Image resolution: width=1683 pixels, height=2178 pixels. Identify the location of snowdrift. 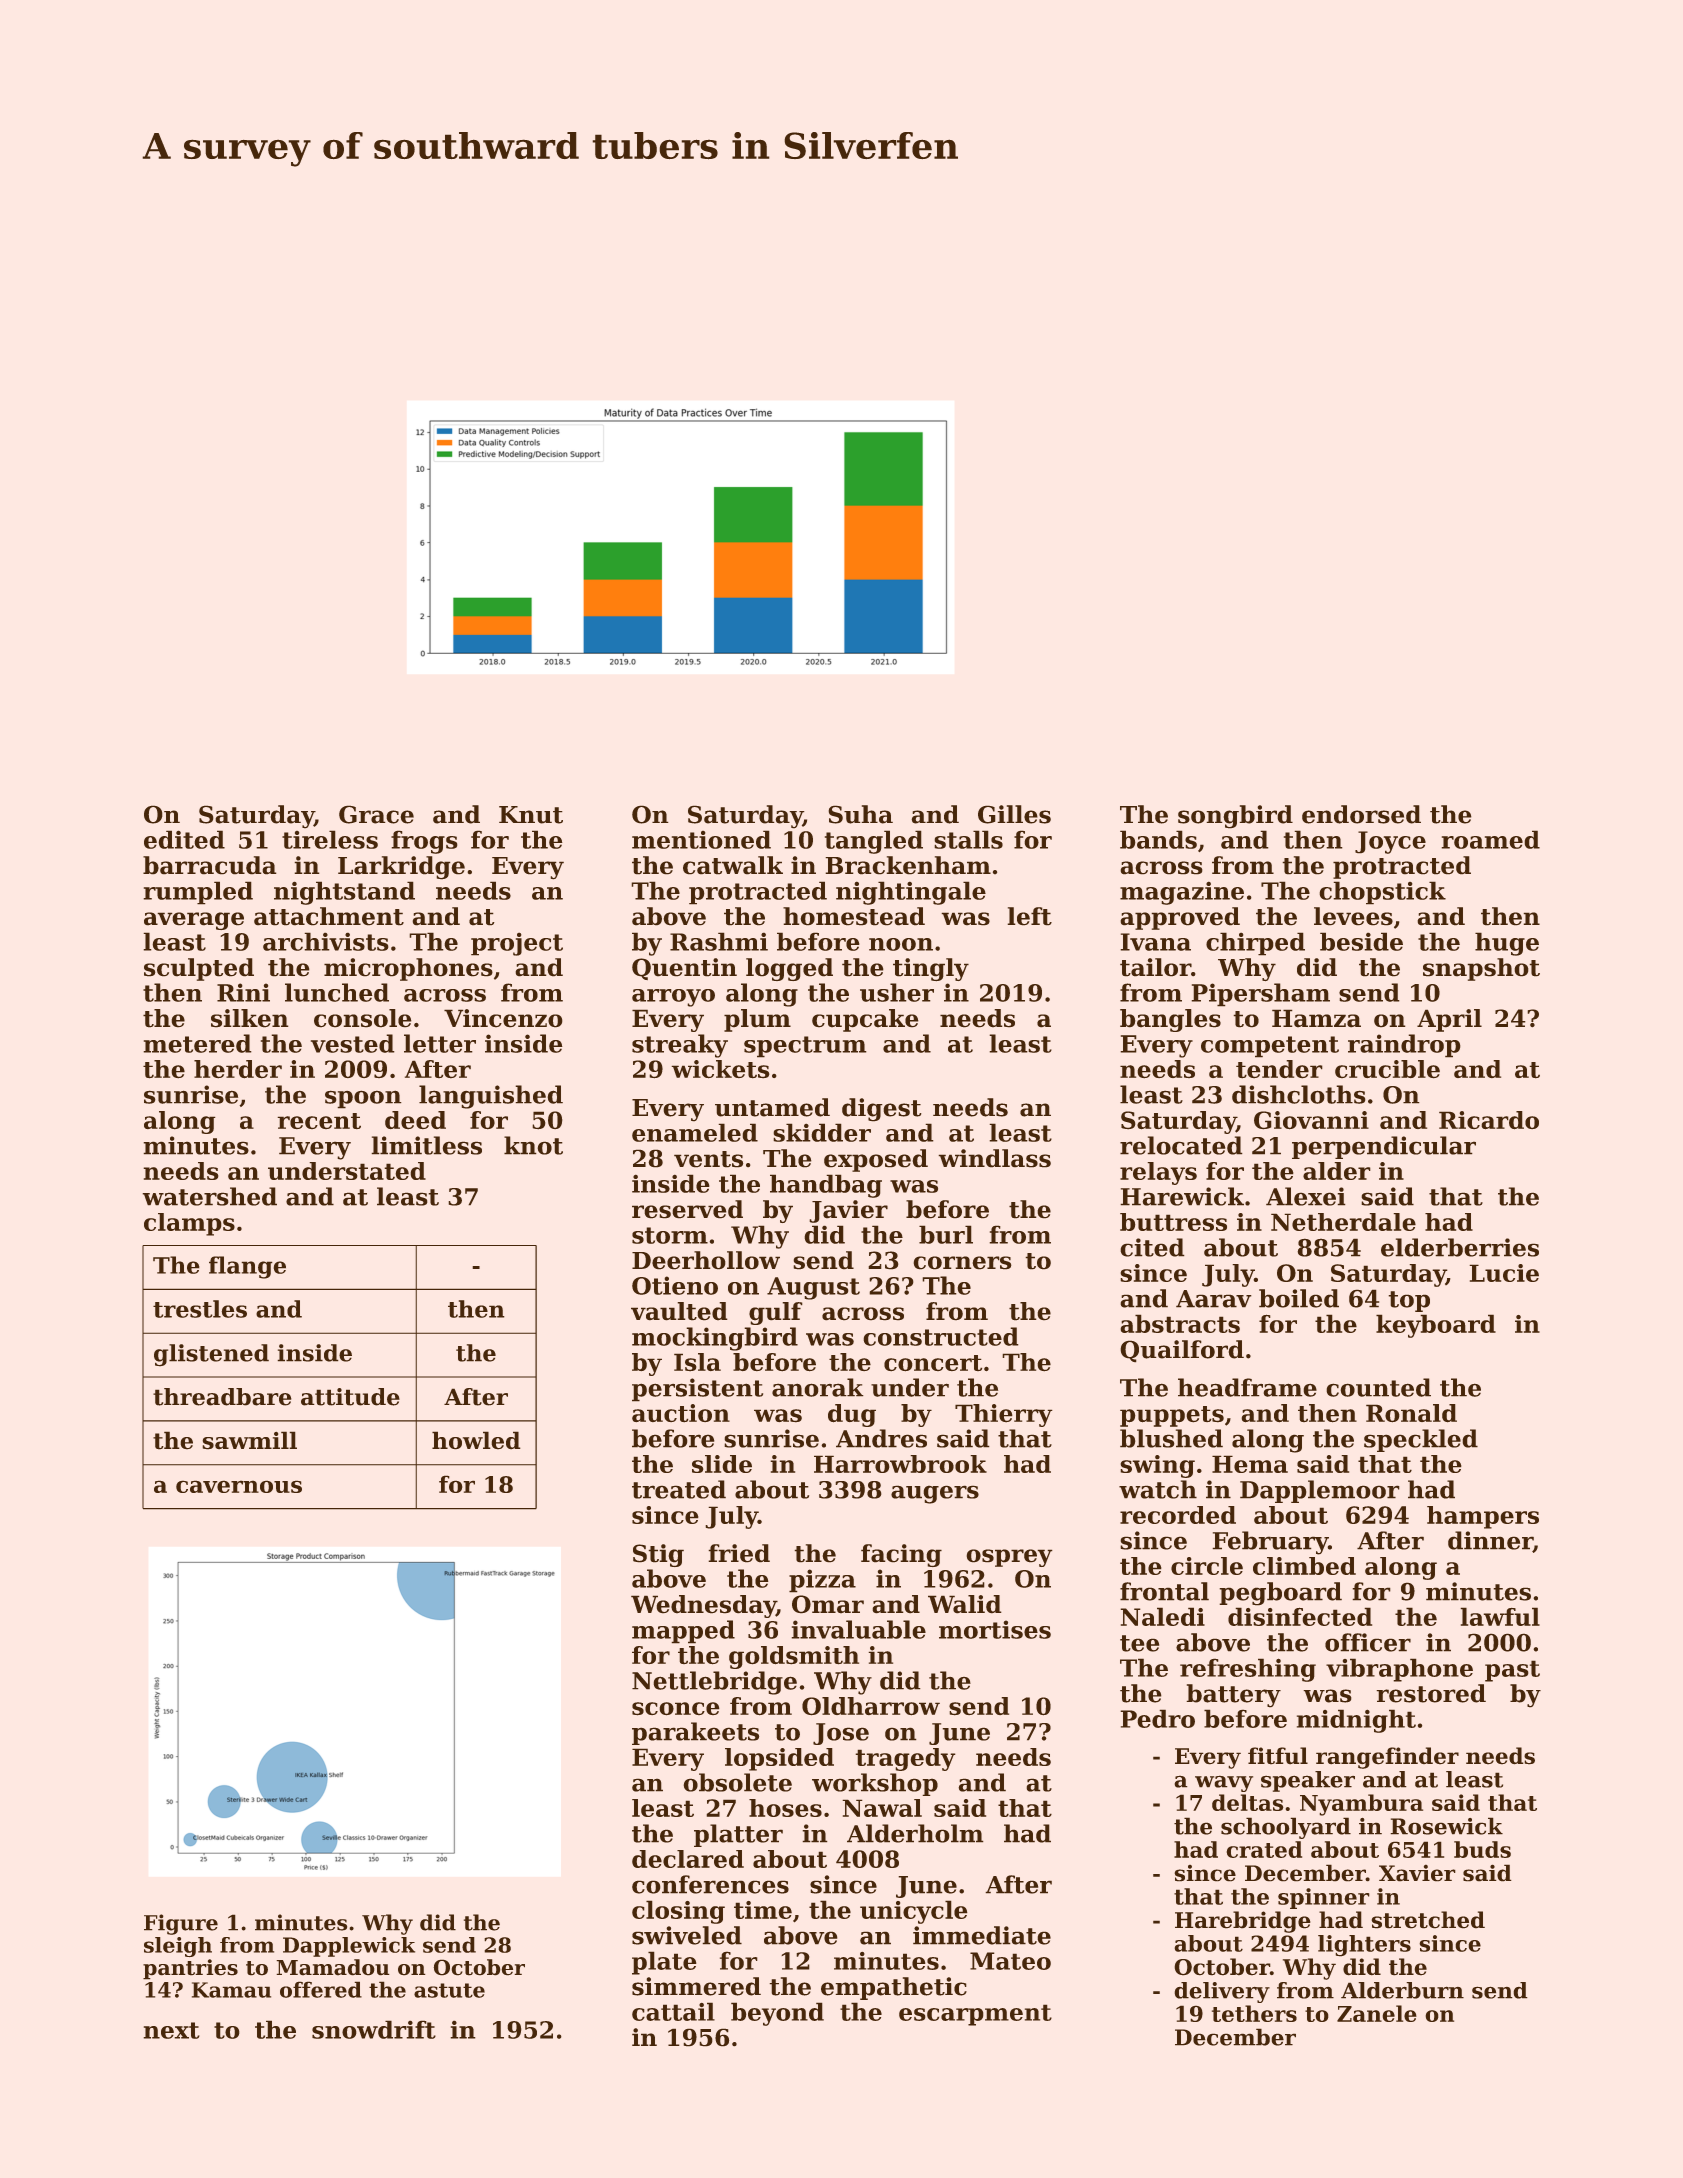
(374, 2029).
